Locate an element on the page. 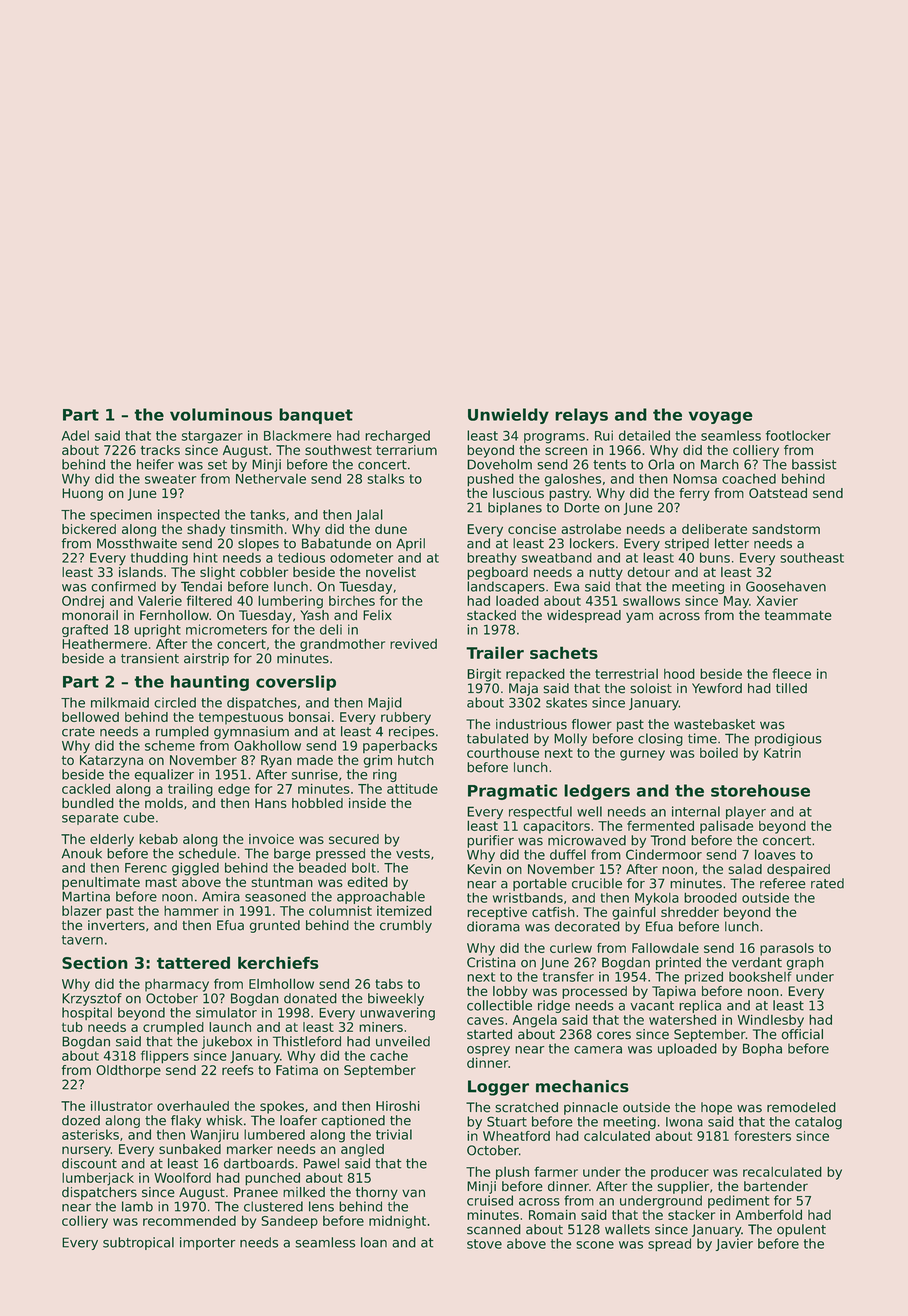 This page has width=908, height=1316. itemized is located at coordinates (404, 910).
